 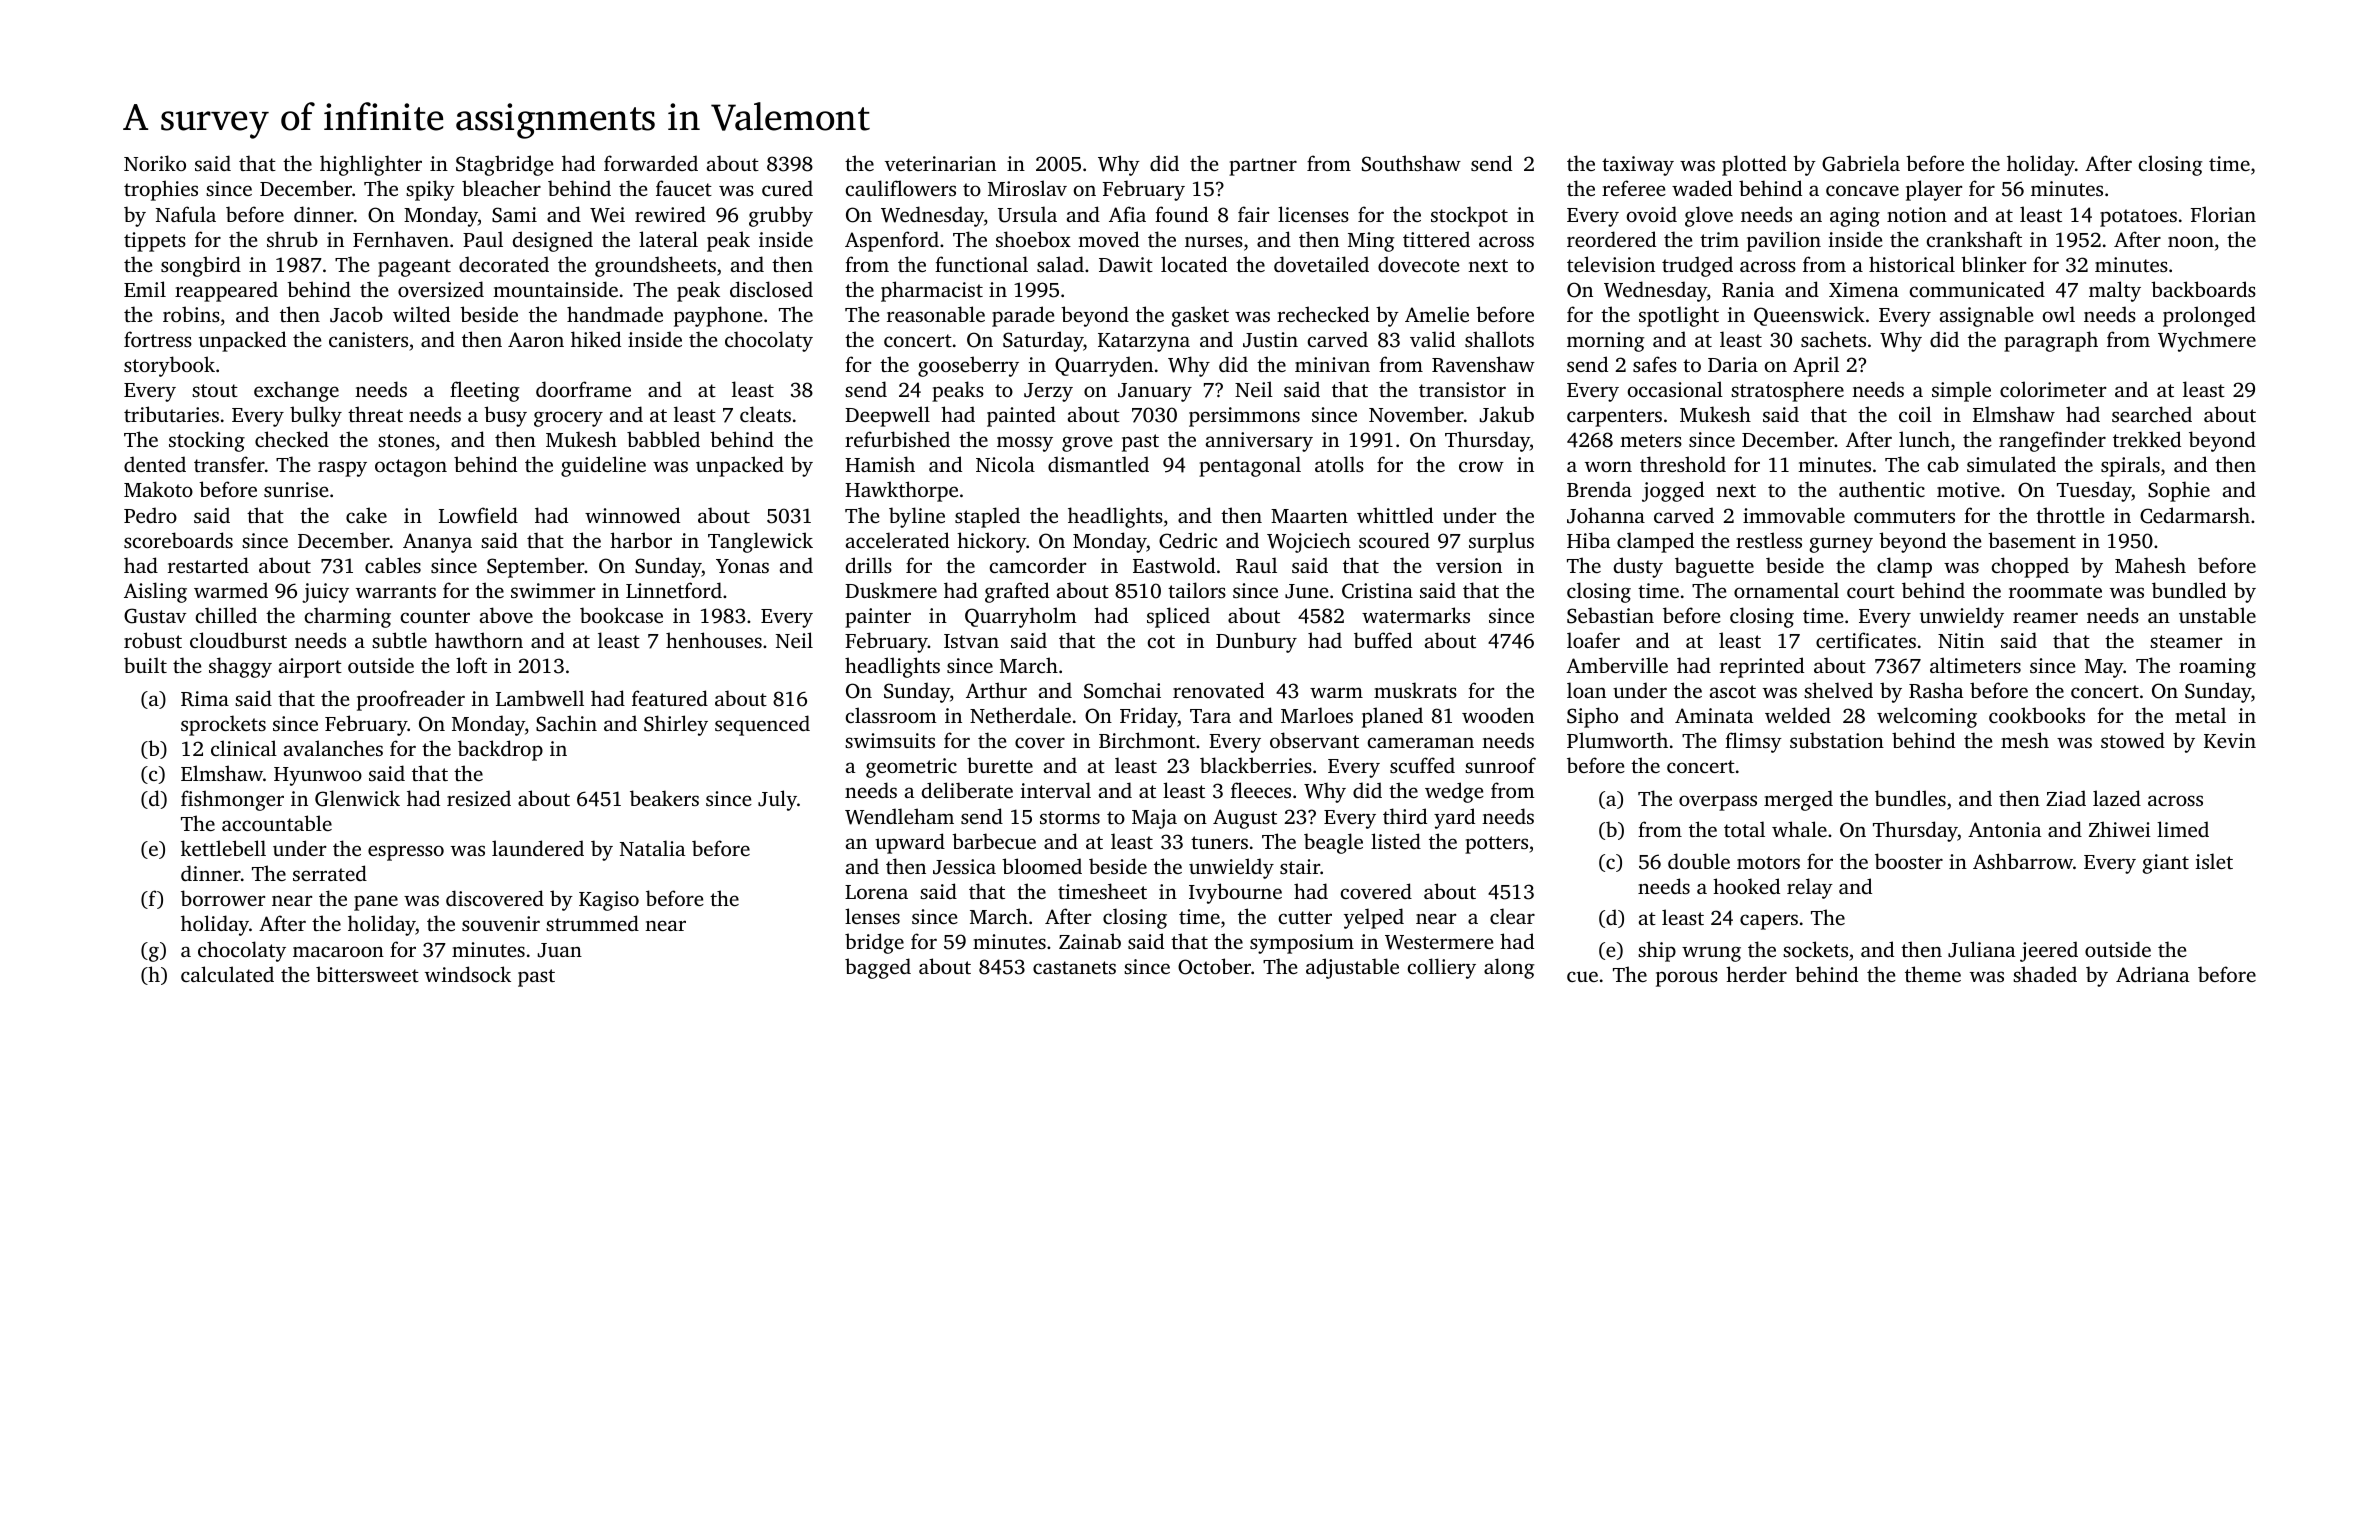 I want to click on watermarks, so click(x=1416, y=615).
